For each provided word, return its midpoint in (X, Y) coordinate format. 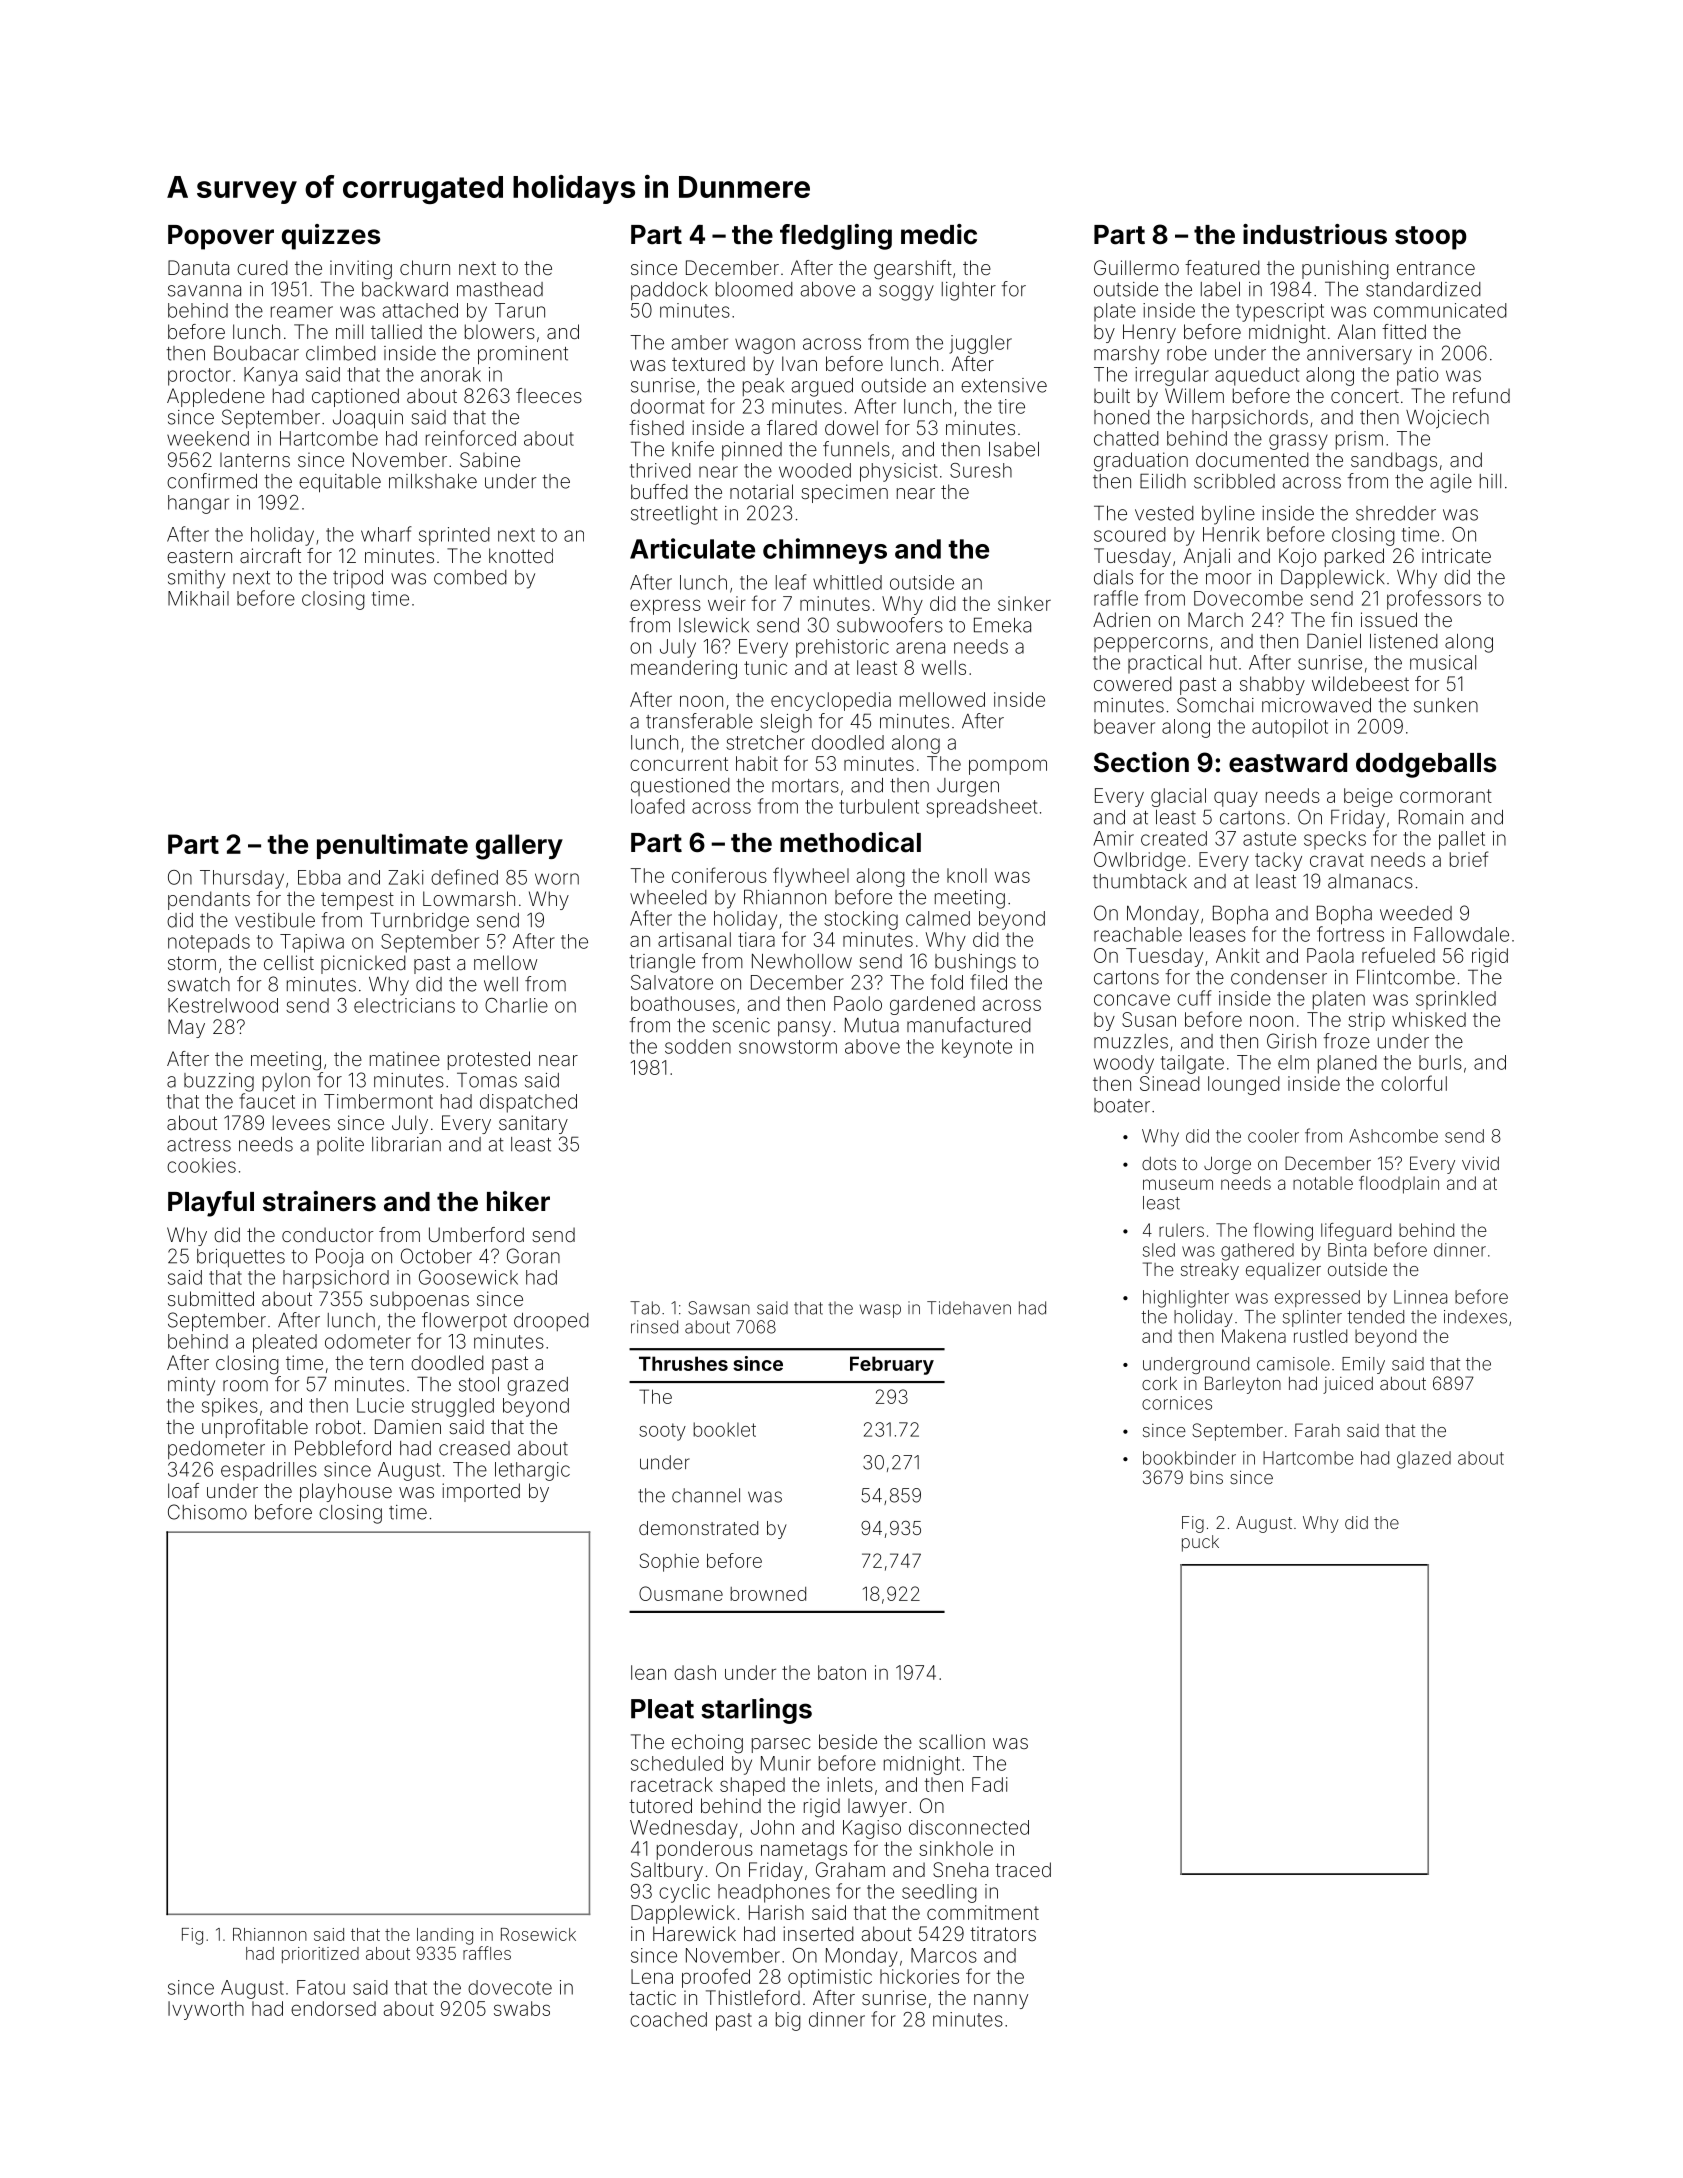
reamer (302, 312)
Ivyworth (206, 2010)
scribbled (1234, 481)
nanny (1001, 2001)
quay (1236, 799)
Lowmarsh (469, 898)
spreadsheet (981, 808)
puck (1200, 1543)
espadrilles (269, 1471)
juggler (980, 344)
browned (768, 1594)
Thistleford (753, 1997)
